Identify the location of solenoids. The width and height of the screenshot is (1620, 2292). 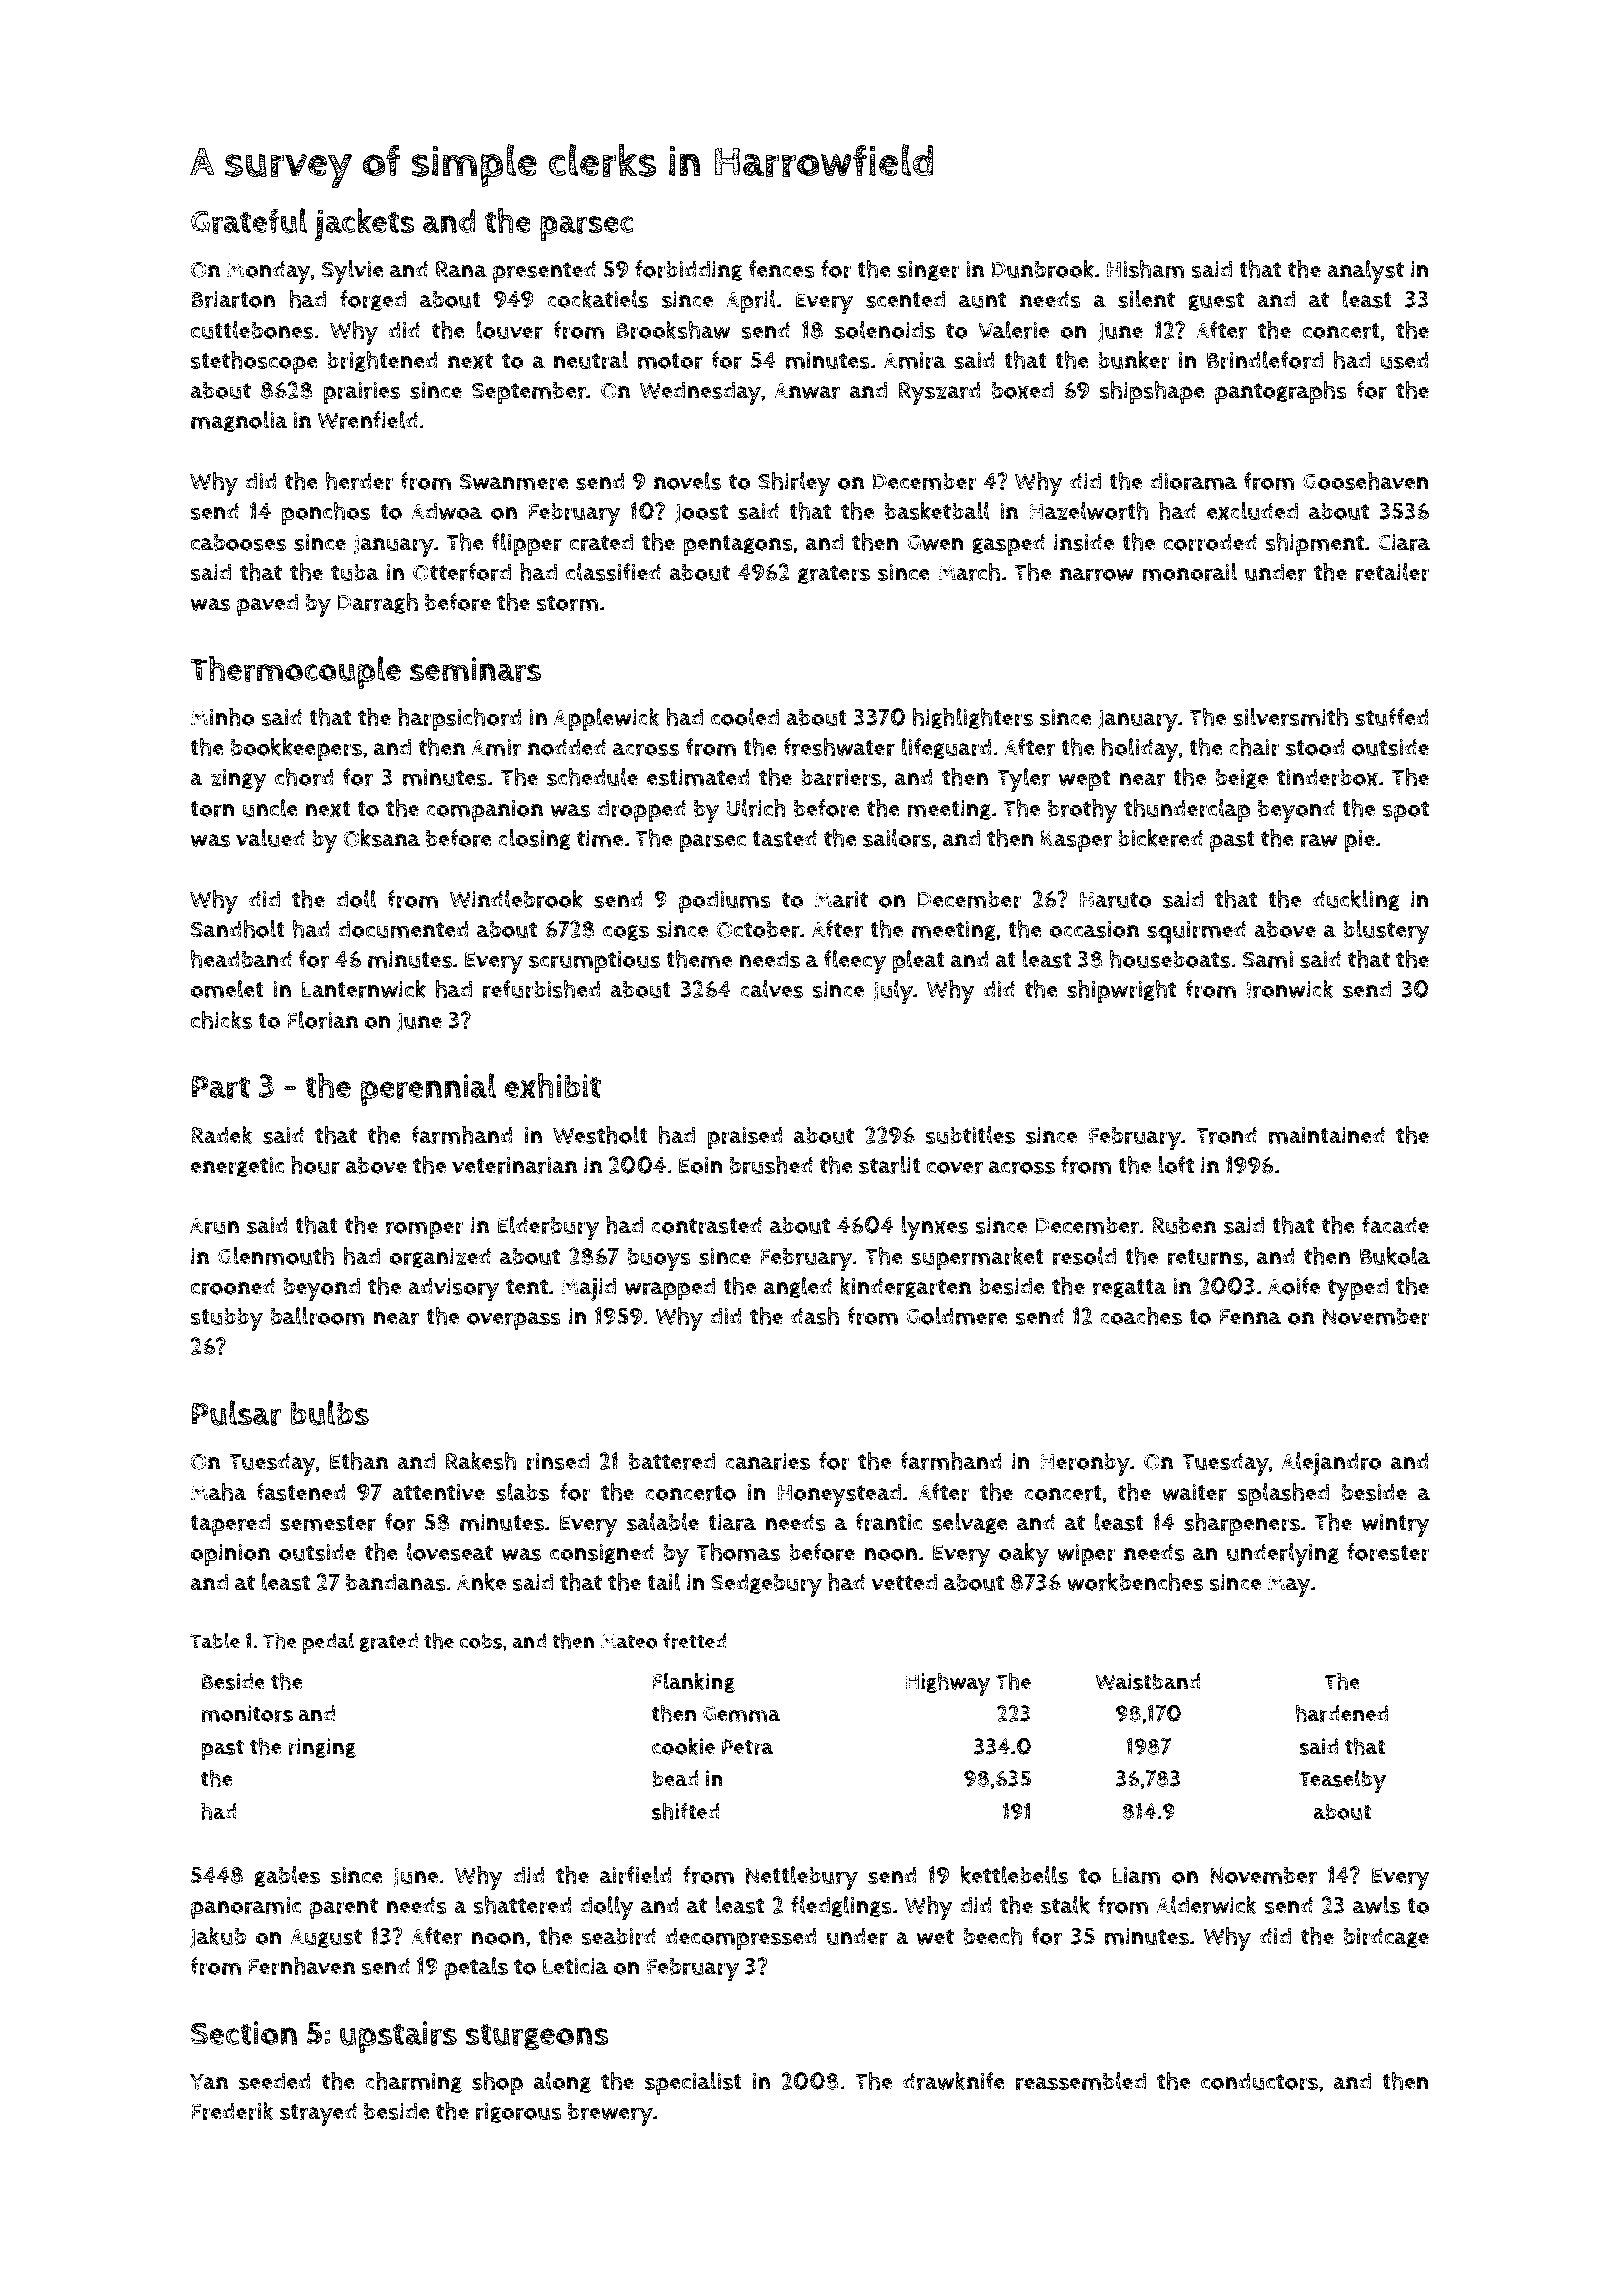
(885, 330).
